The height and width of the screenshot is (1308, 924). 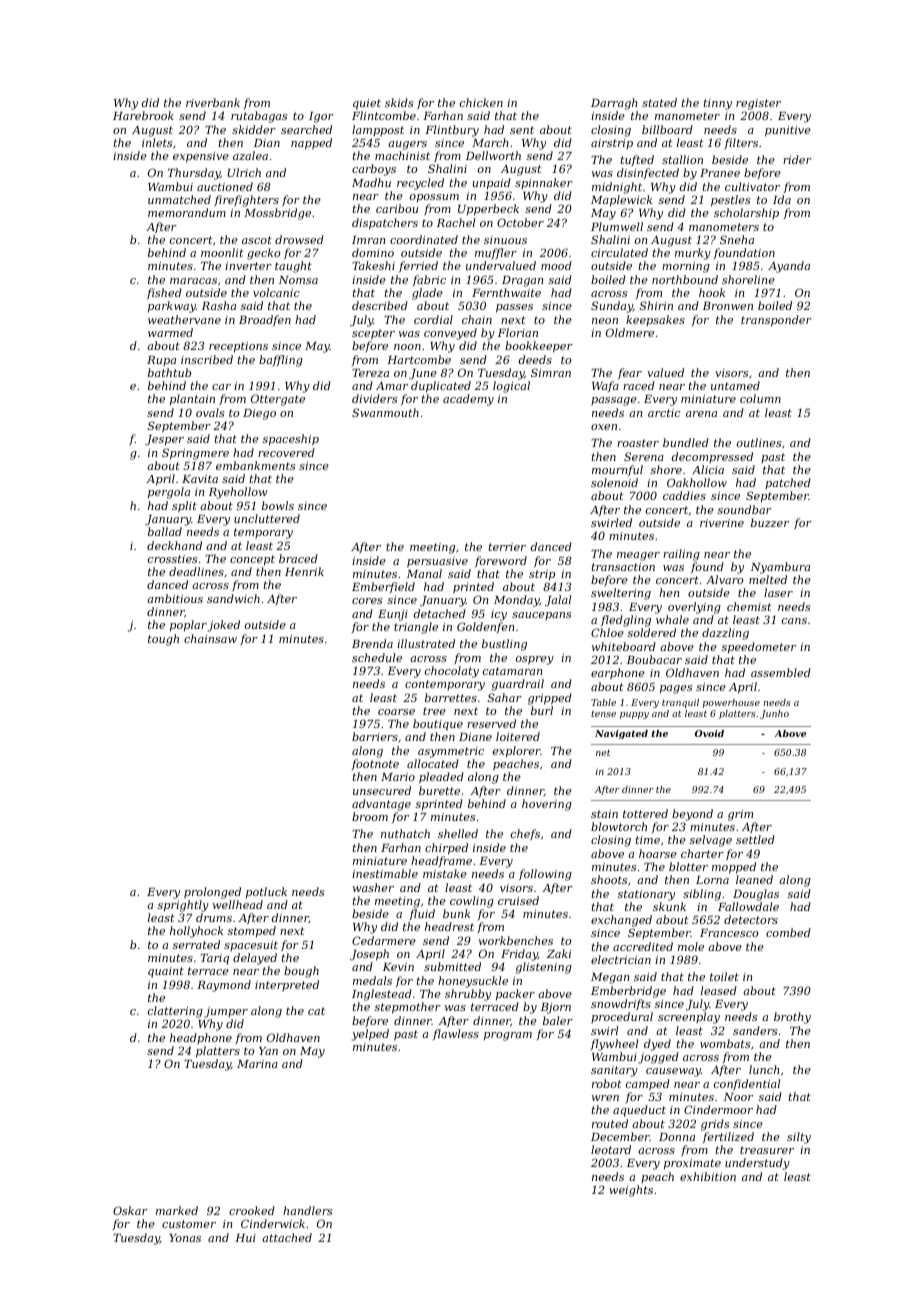 I want to click on brothy, so click(x=792, y=1018).
